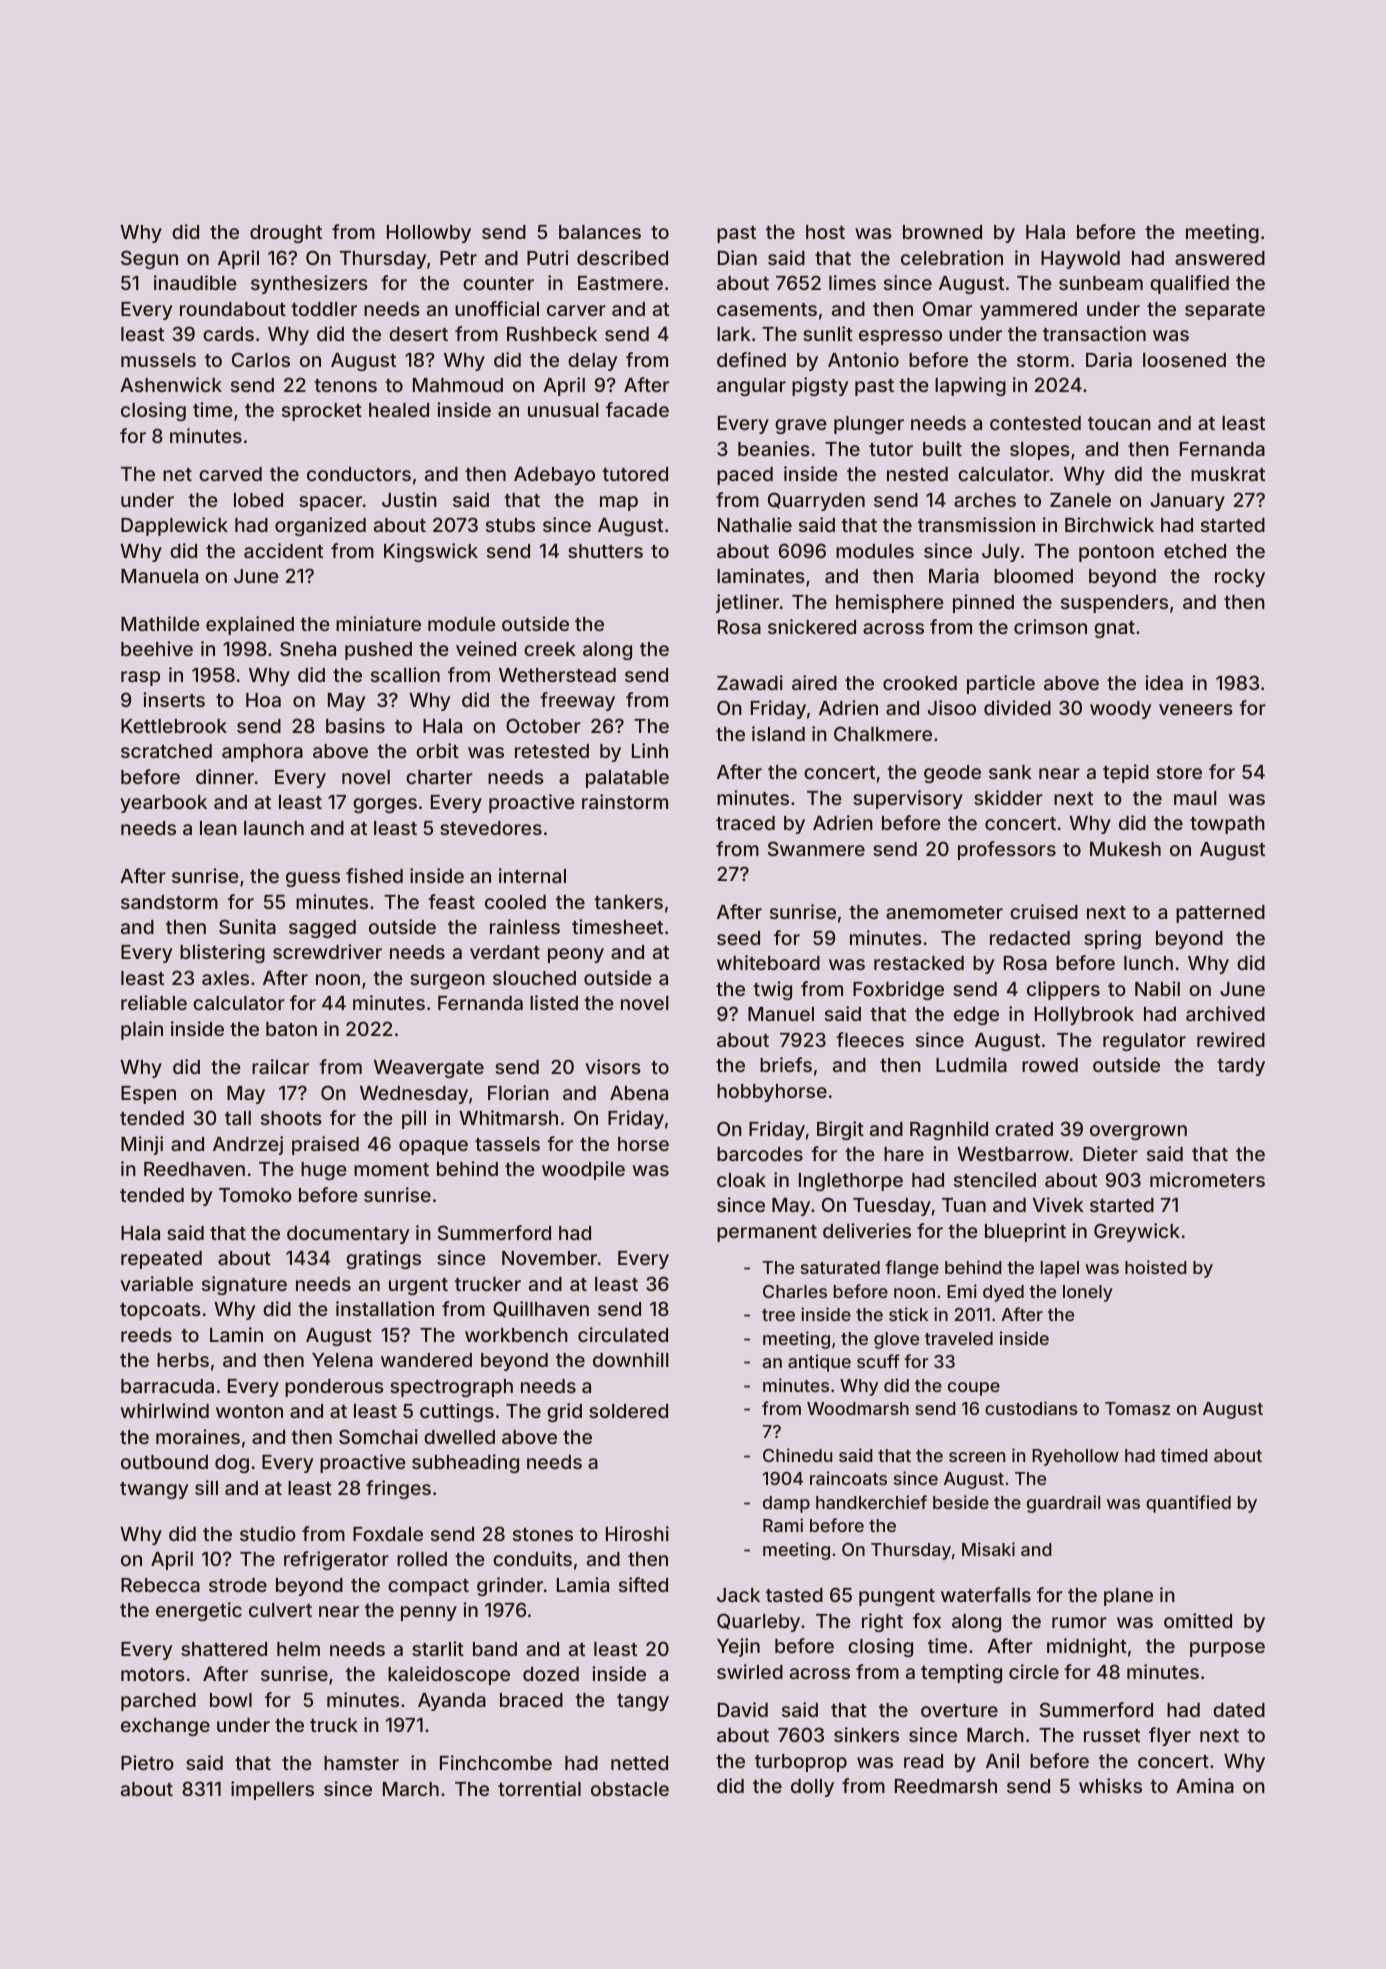 The image size is (1386, 1969). What do you see at coordinates (1126, 773) in the screenshot?
I see `tepid` at bounding box center [1126, 773].
